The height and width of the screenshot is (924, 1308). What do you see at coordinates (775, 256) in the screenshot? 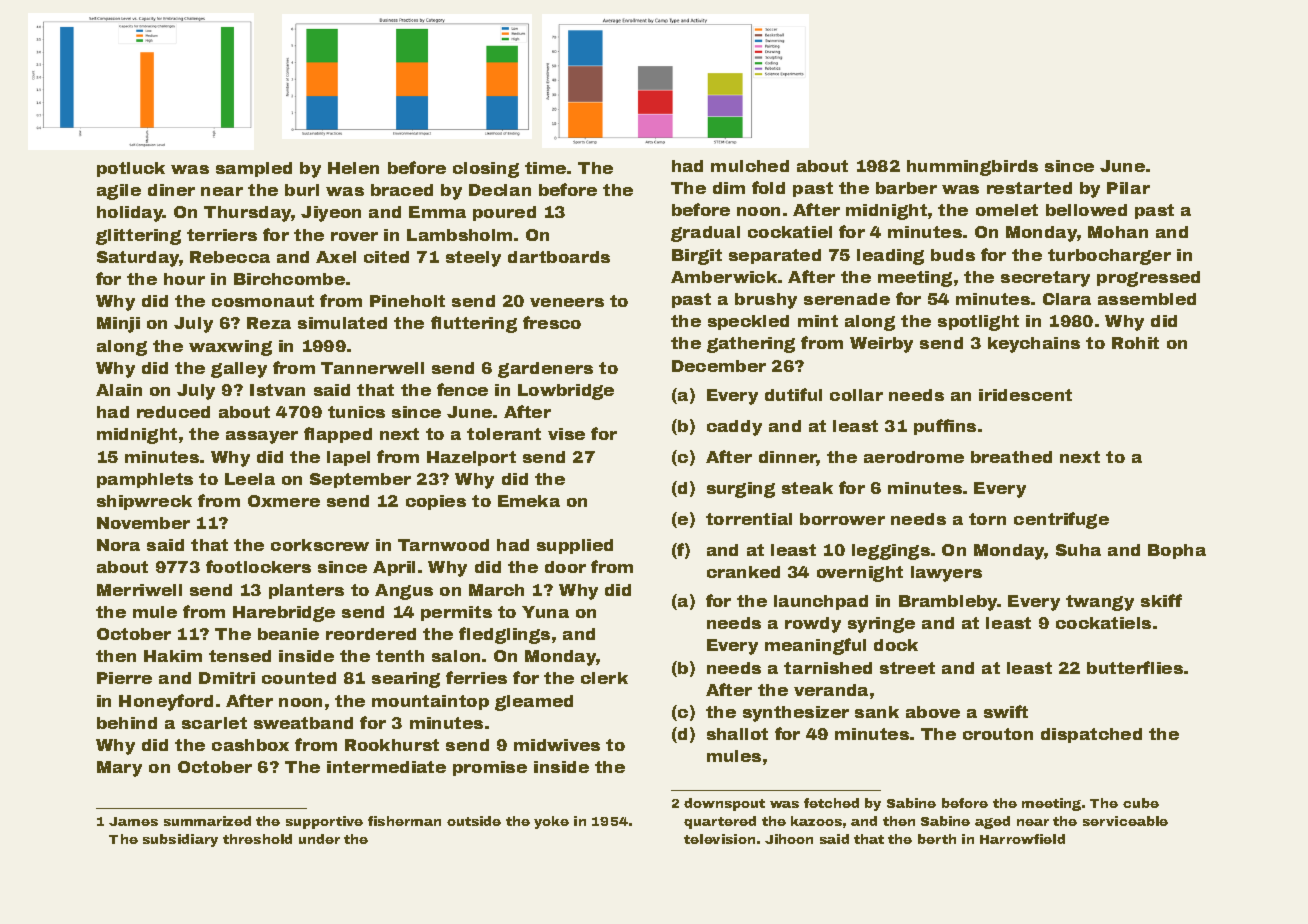
I see `separated` at bounding box center [775, 256].
